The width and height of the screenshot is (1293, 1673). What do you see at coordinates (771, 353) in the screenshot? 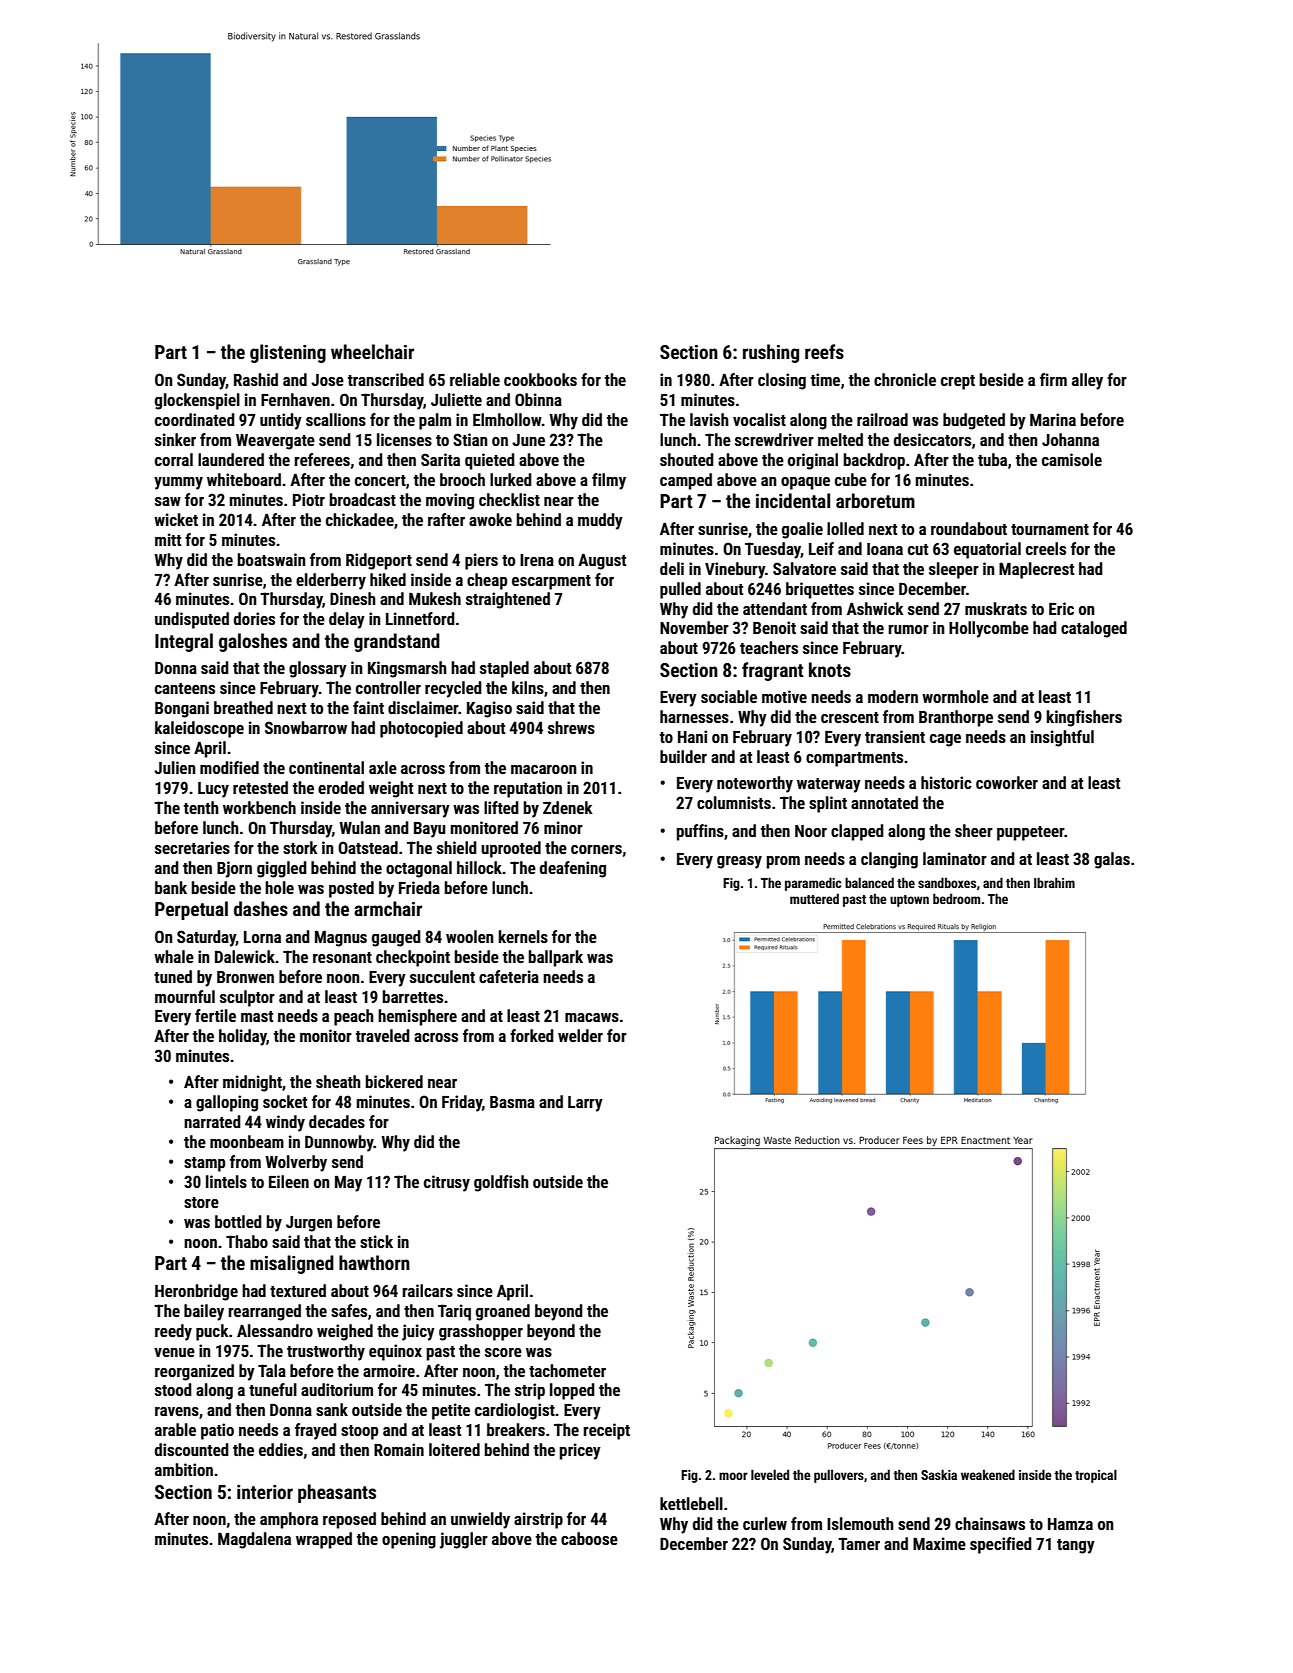
I see `rushing` at bounding box center [771, 353].
